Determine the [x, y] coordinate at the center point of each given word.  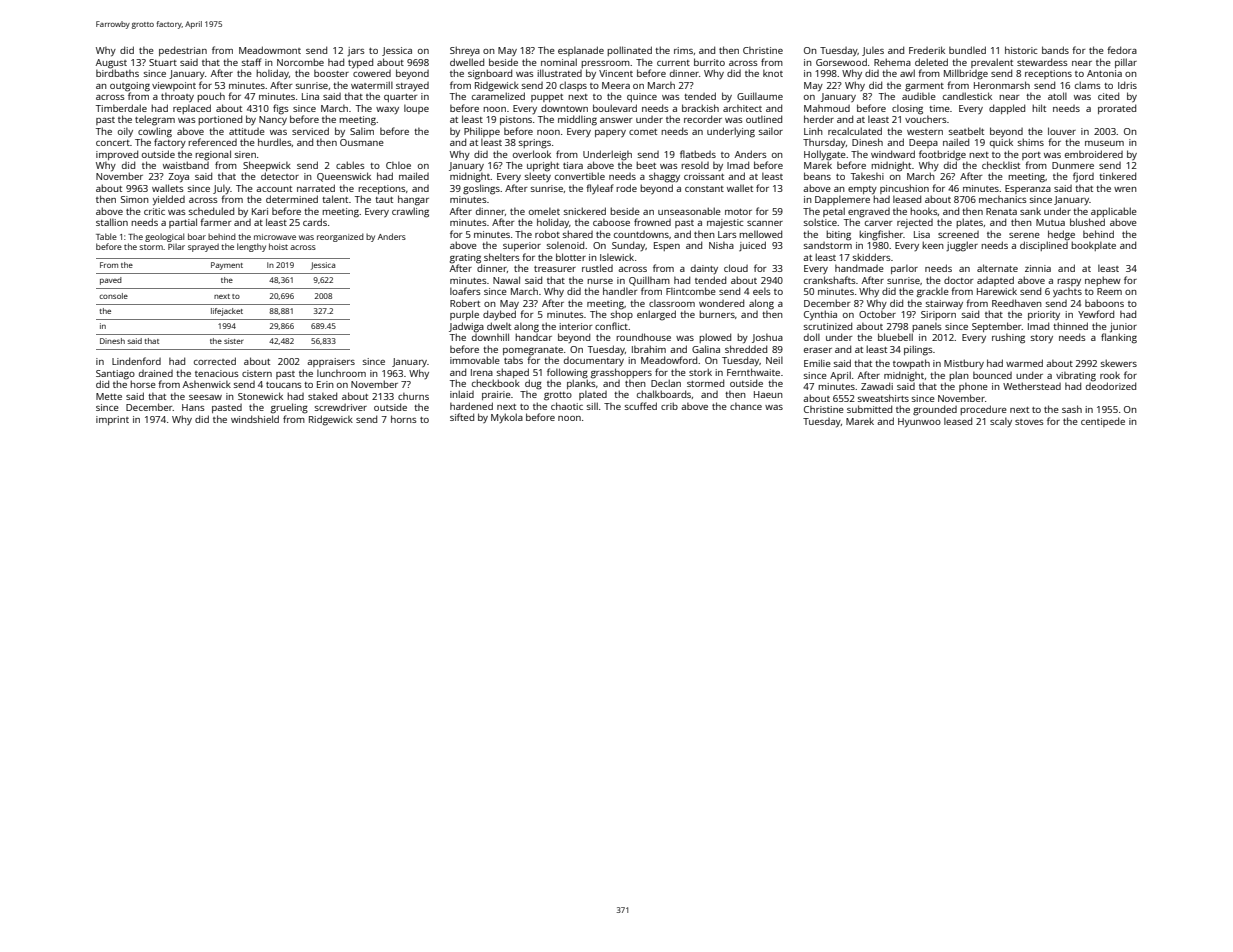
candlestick [967, 96]
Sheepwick [267, 166]
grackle [933, 293]
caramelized [498, 96]
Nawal [506, 280]
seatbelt [966, 131]
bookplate [1093, 246]
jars [356, 51]
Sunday [628, 246]
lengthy [251, 247]
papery [610, 133]
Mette [109, 396]
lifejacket [227, 312]
